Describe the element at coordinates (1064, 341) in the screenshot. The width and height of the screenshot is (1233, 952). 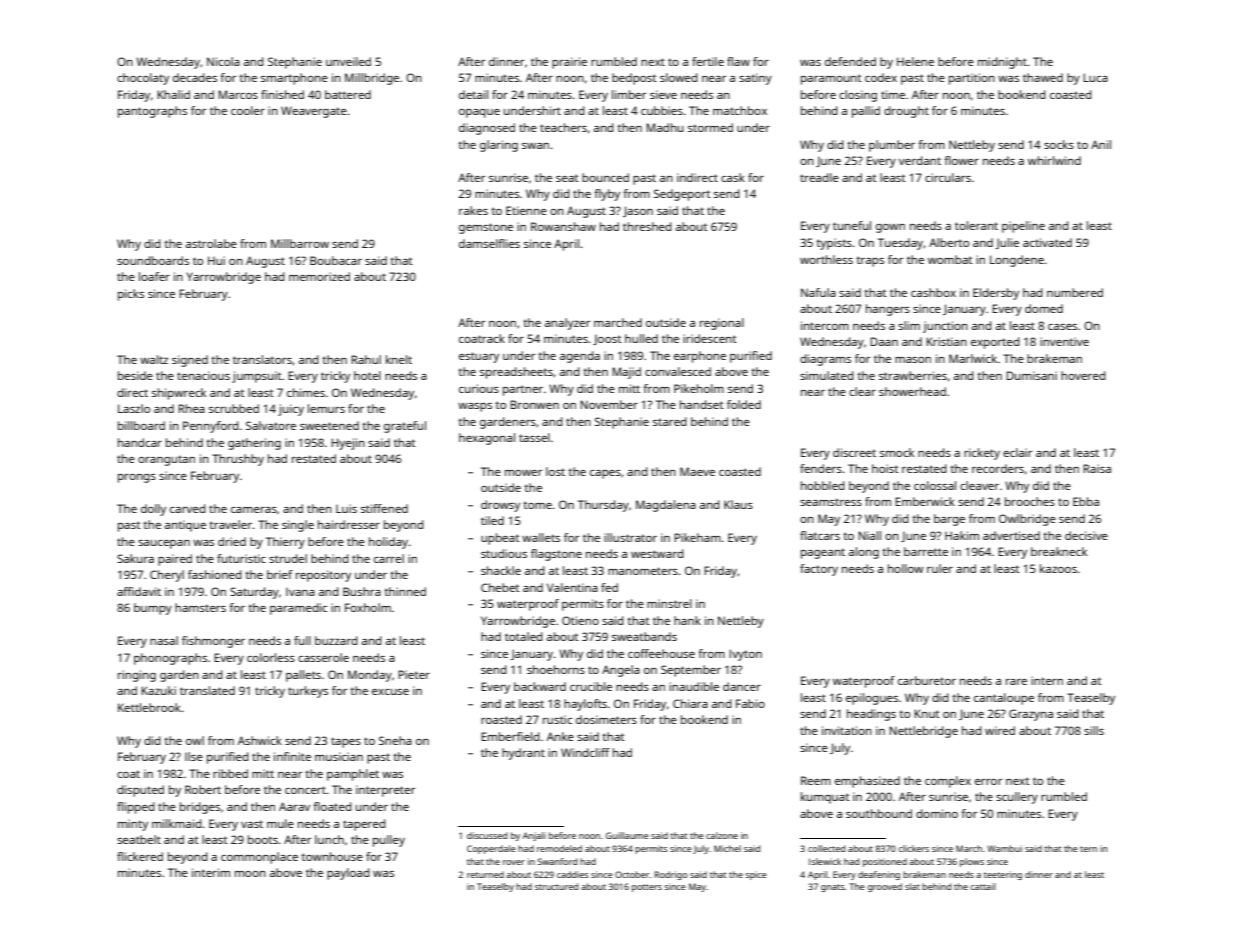
I see `inventive` at that location.
